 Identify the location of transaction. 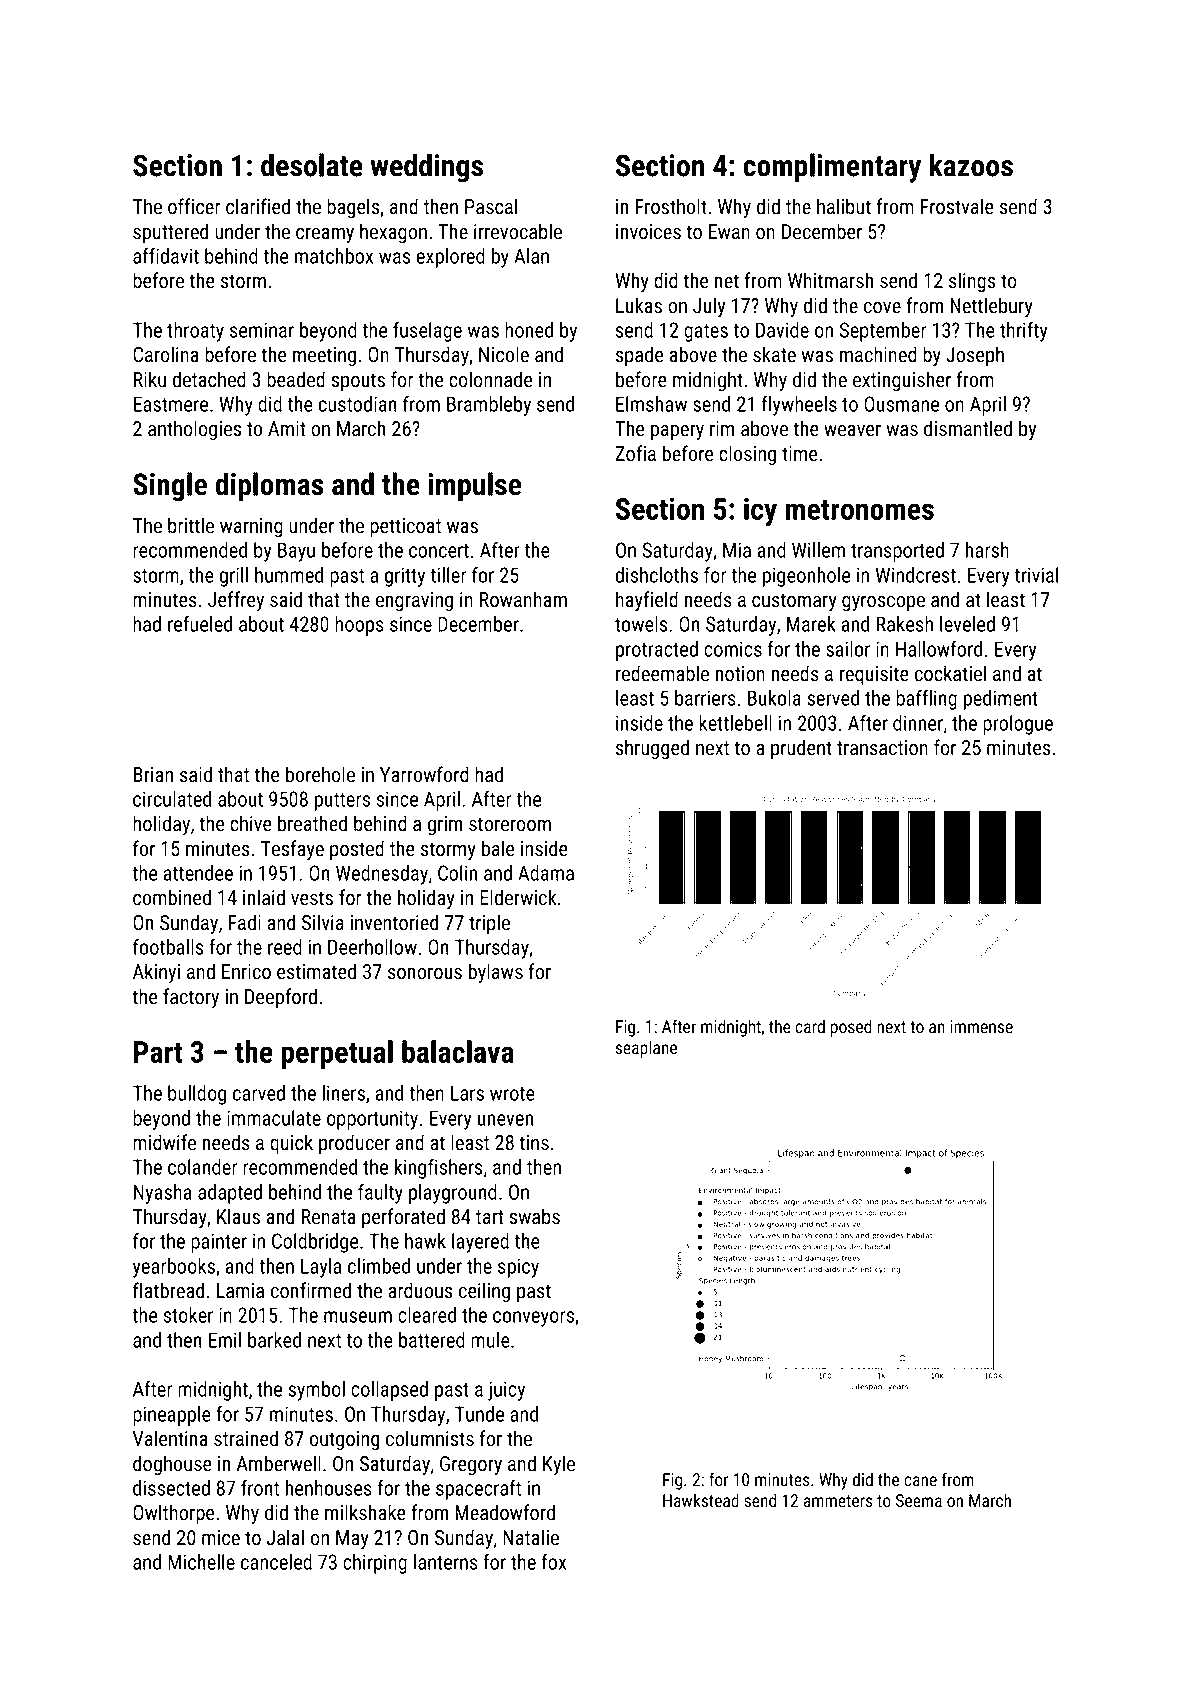
(882, 748).
